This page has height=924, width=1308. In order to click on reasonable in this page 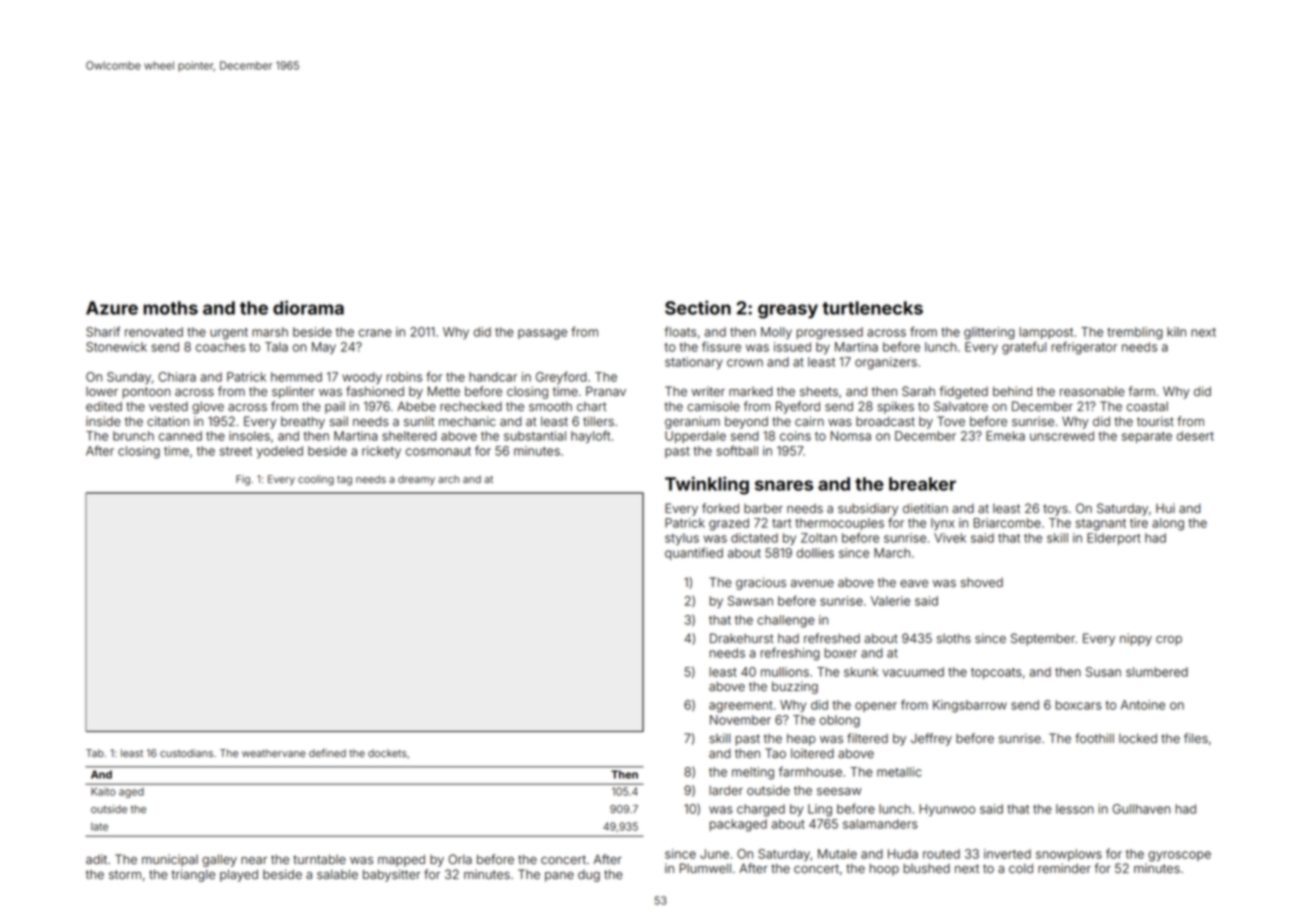, I will do `click(1092, 392)`.
